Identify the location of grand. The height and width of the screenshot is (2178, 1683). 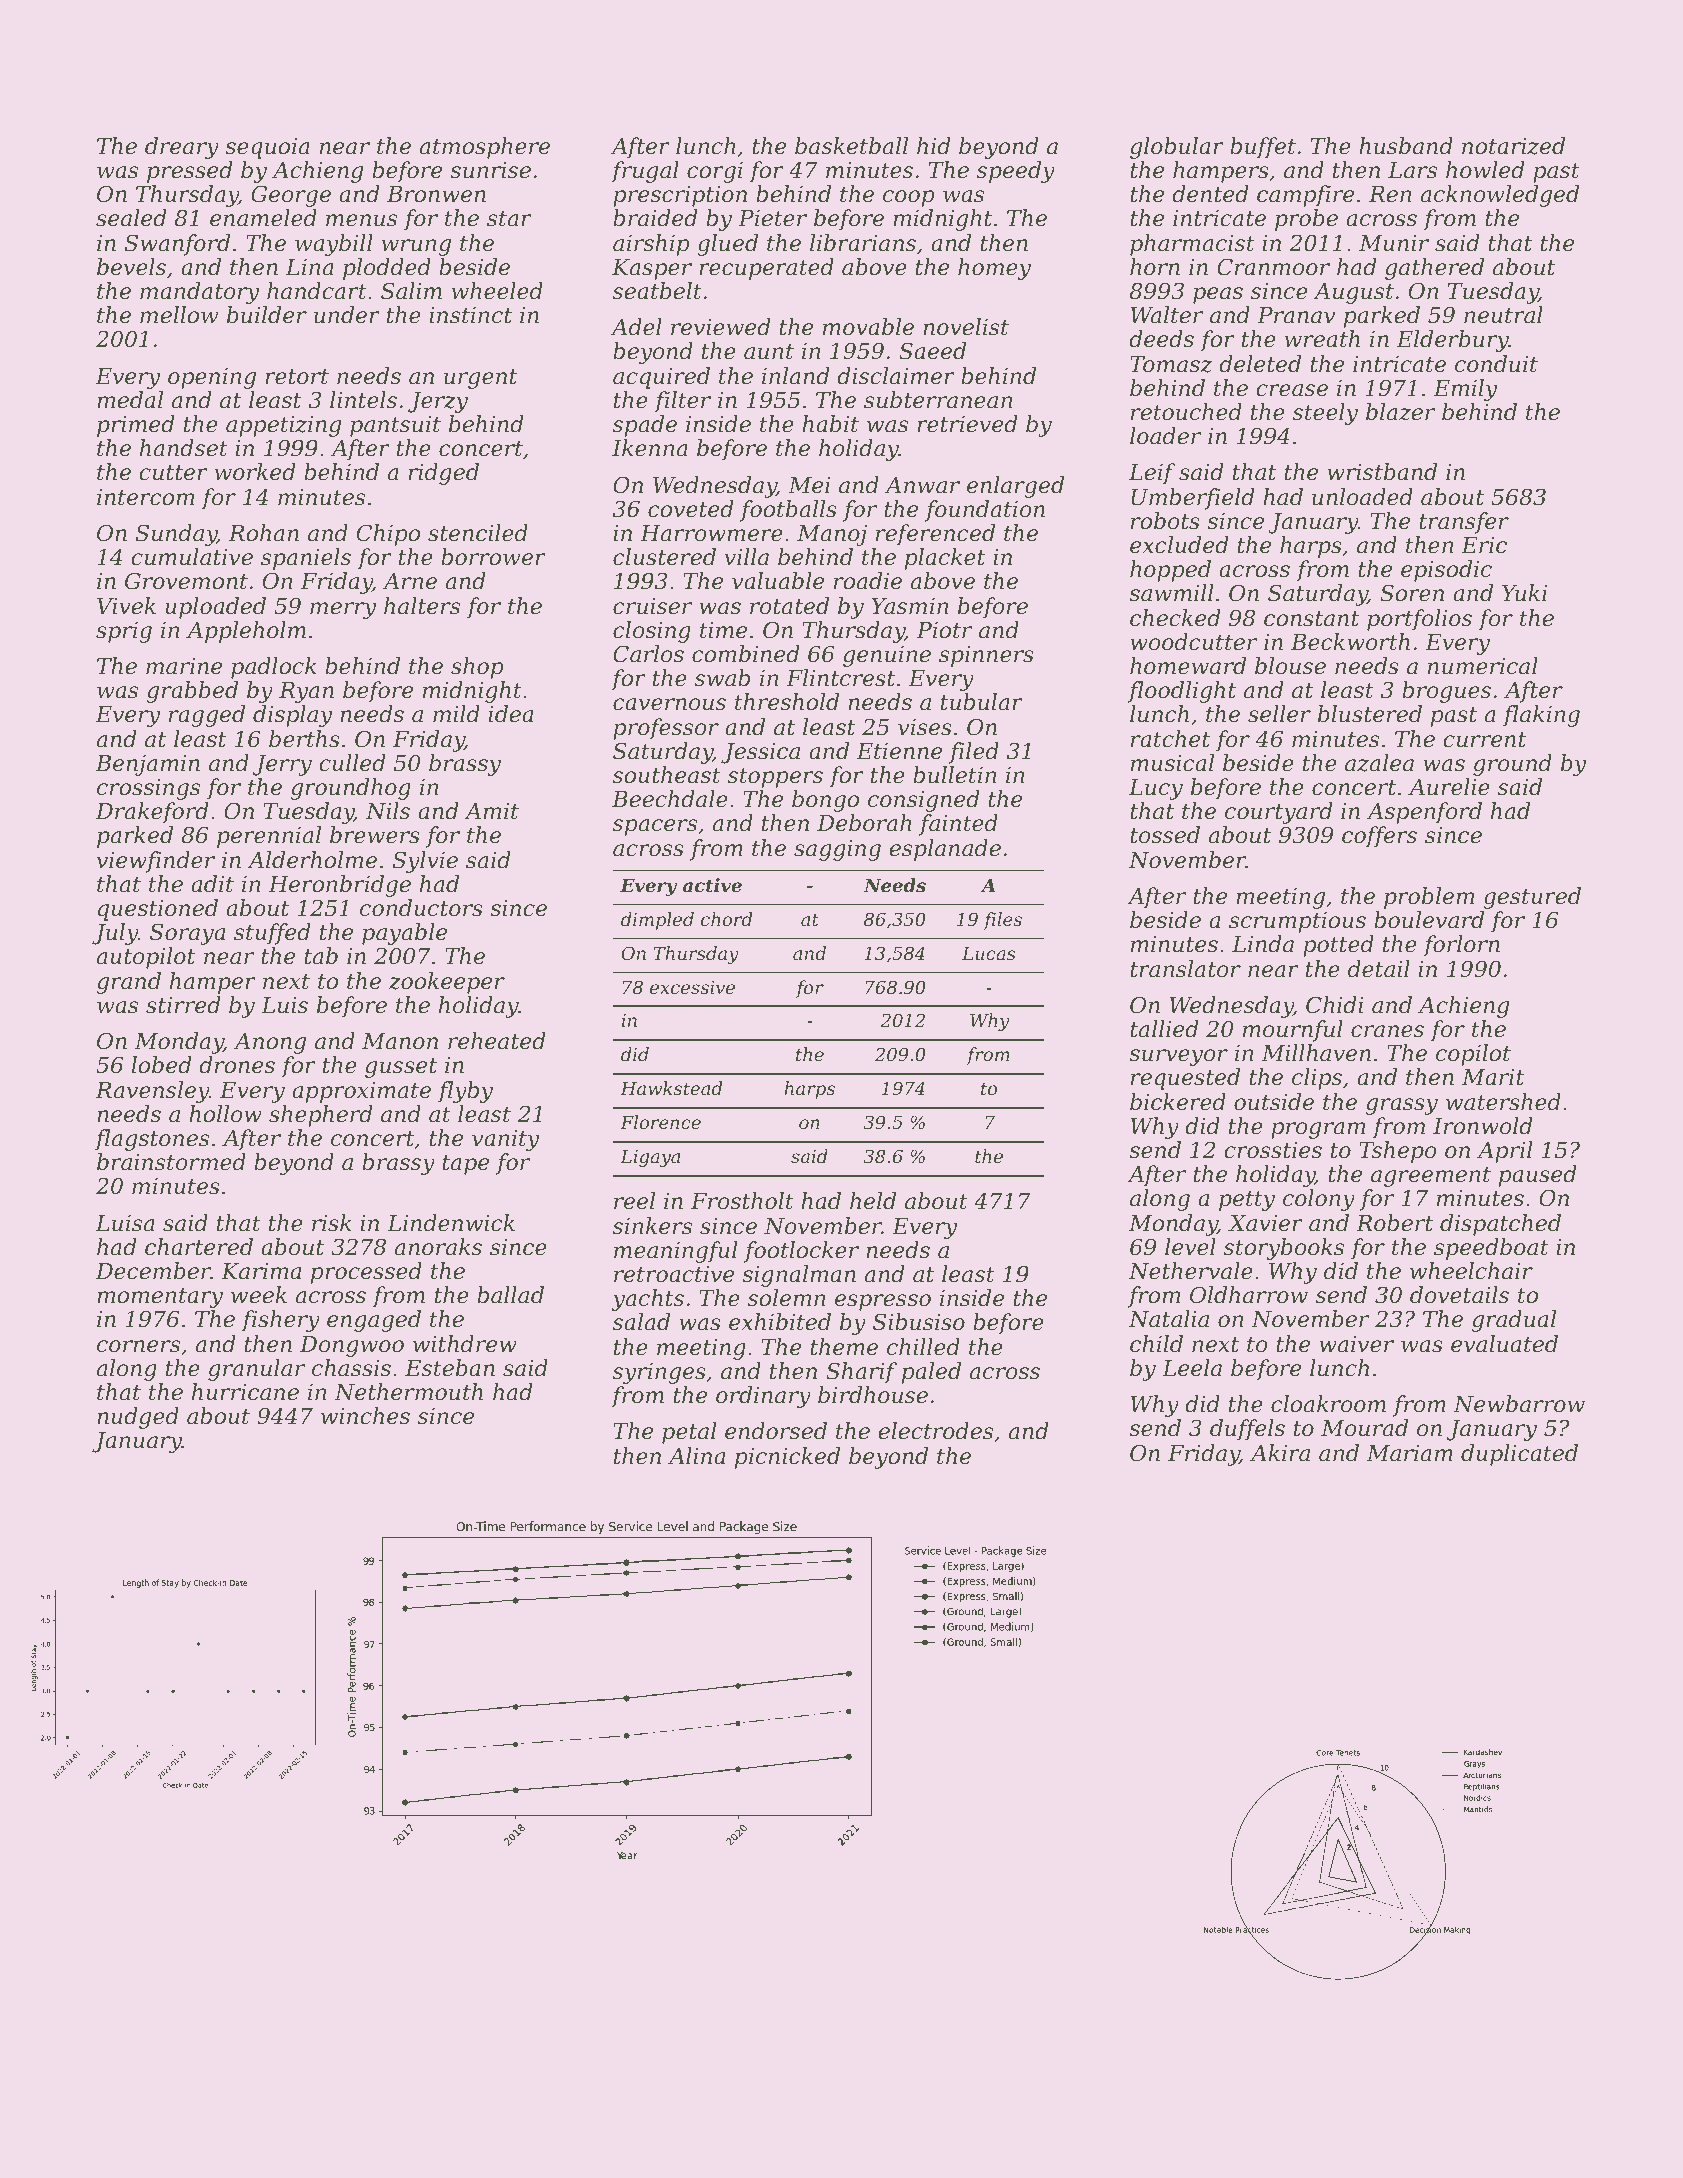
(129, 983).
